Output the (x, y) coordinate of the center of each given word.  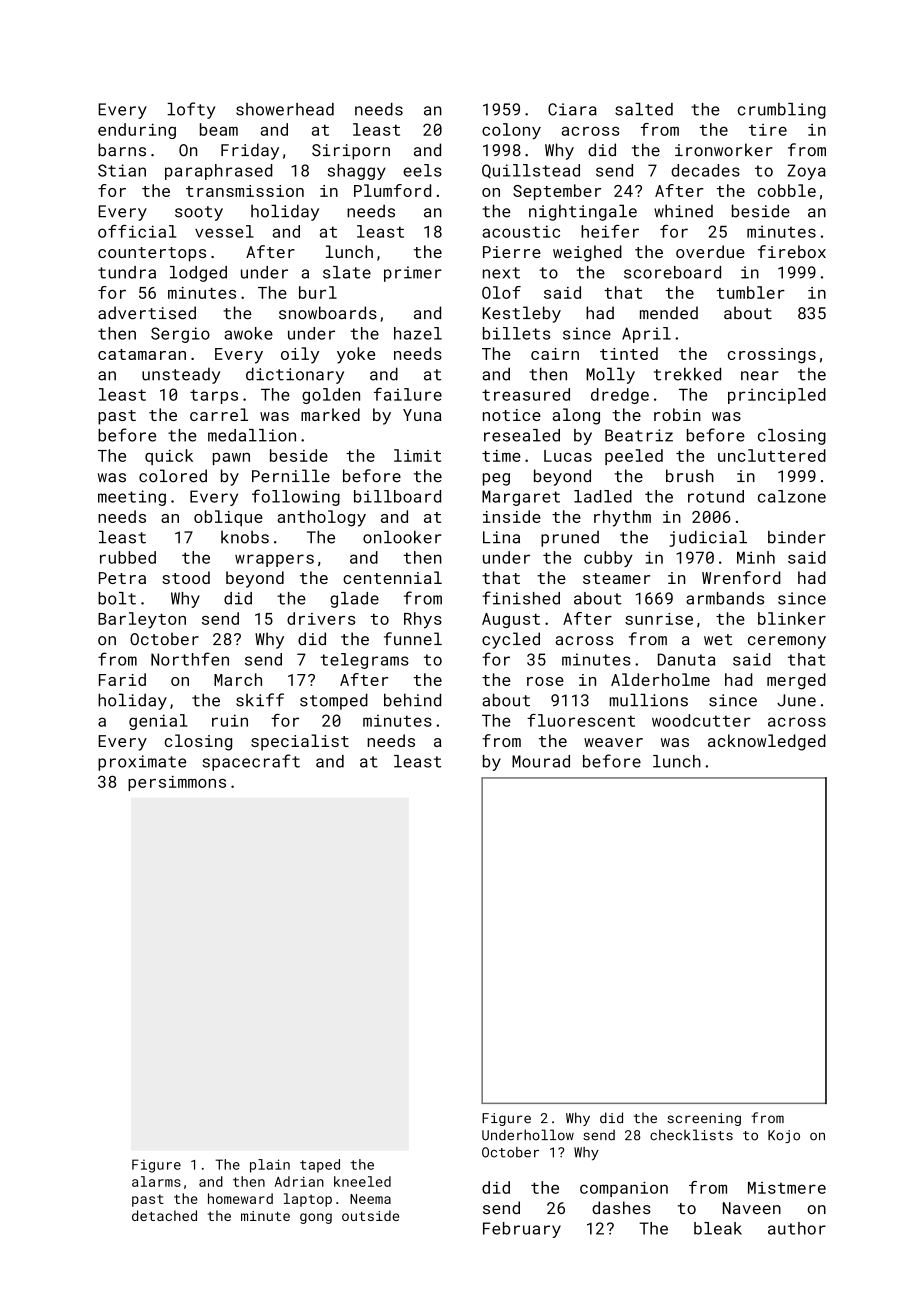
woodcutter (701, 720)
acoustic (521, 231)
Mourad (541, 761)
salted (644, 109)
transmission (245, 191)
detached (164, 1215)
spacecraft (251, 762)
